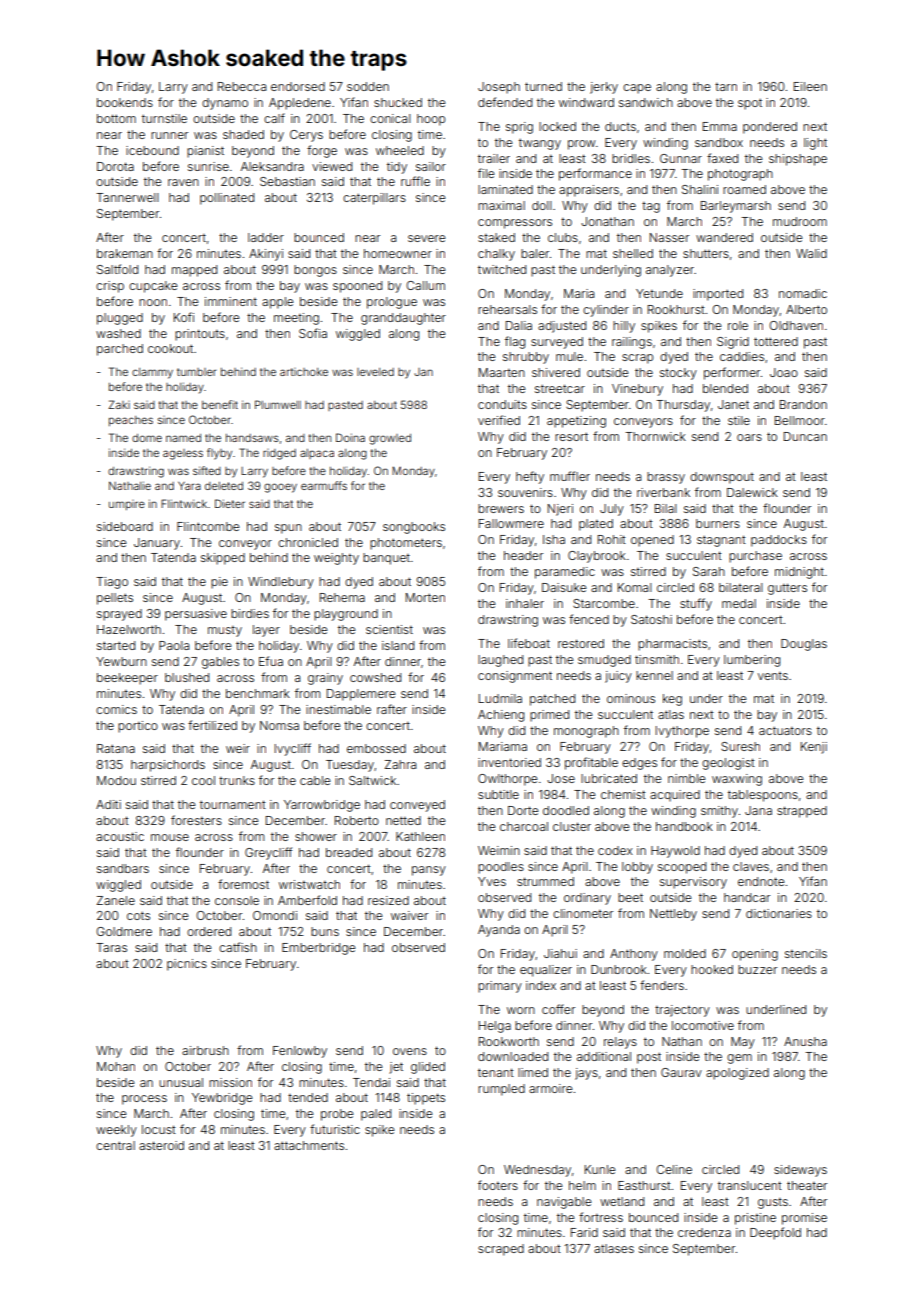 The image size is (924, 1308). Describe the element at coordinates (220, 404) in the screenshot. I see `benefit` at that location.
